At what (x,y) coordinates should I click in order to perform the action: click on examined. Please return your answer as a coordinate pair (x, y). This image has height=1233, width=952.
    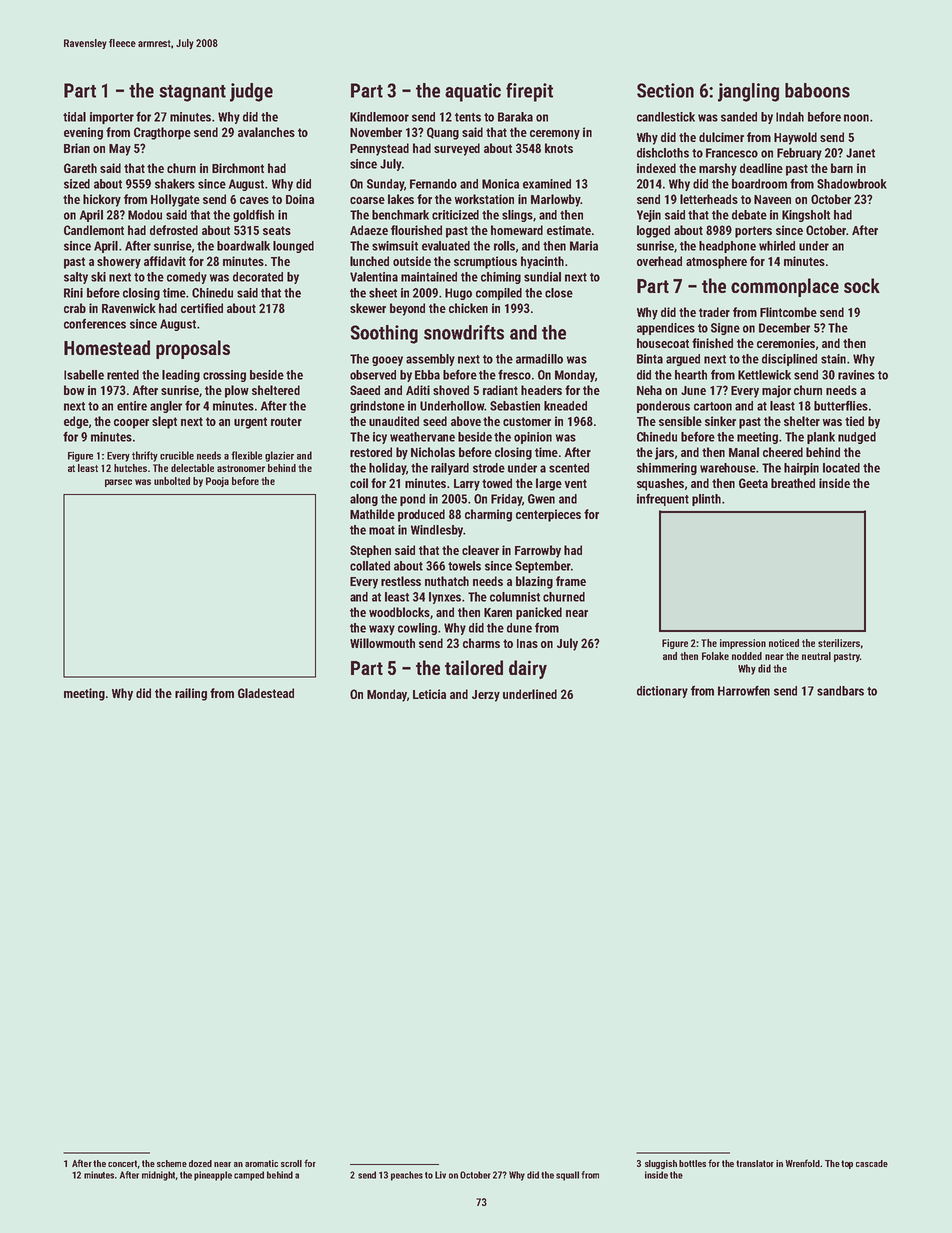
    Looking at the image, I should click on (547, 184).
